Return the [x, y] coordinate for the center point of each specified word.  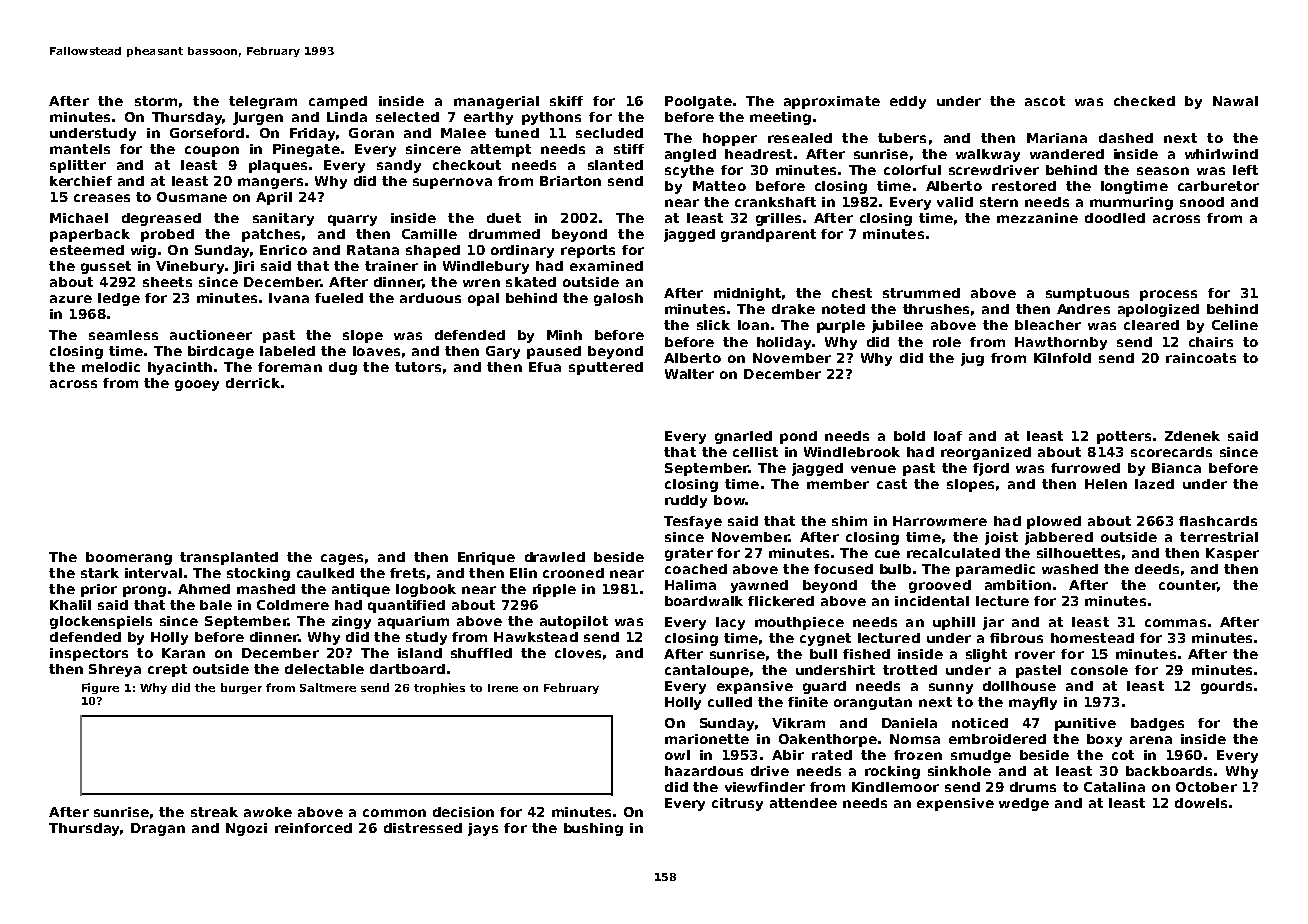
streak [214, 812]
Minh [564, 335]
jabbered [1059, 538]
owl [677, 755]
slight [986, 655]
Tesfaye [693, 522]
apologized [1158, 310]
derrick [253, 383]
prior [99, 590]
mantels [80, 149]
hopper [730, 139]
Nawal [1235, 101]
